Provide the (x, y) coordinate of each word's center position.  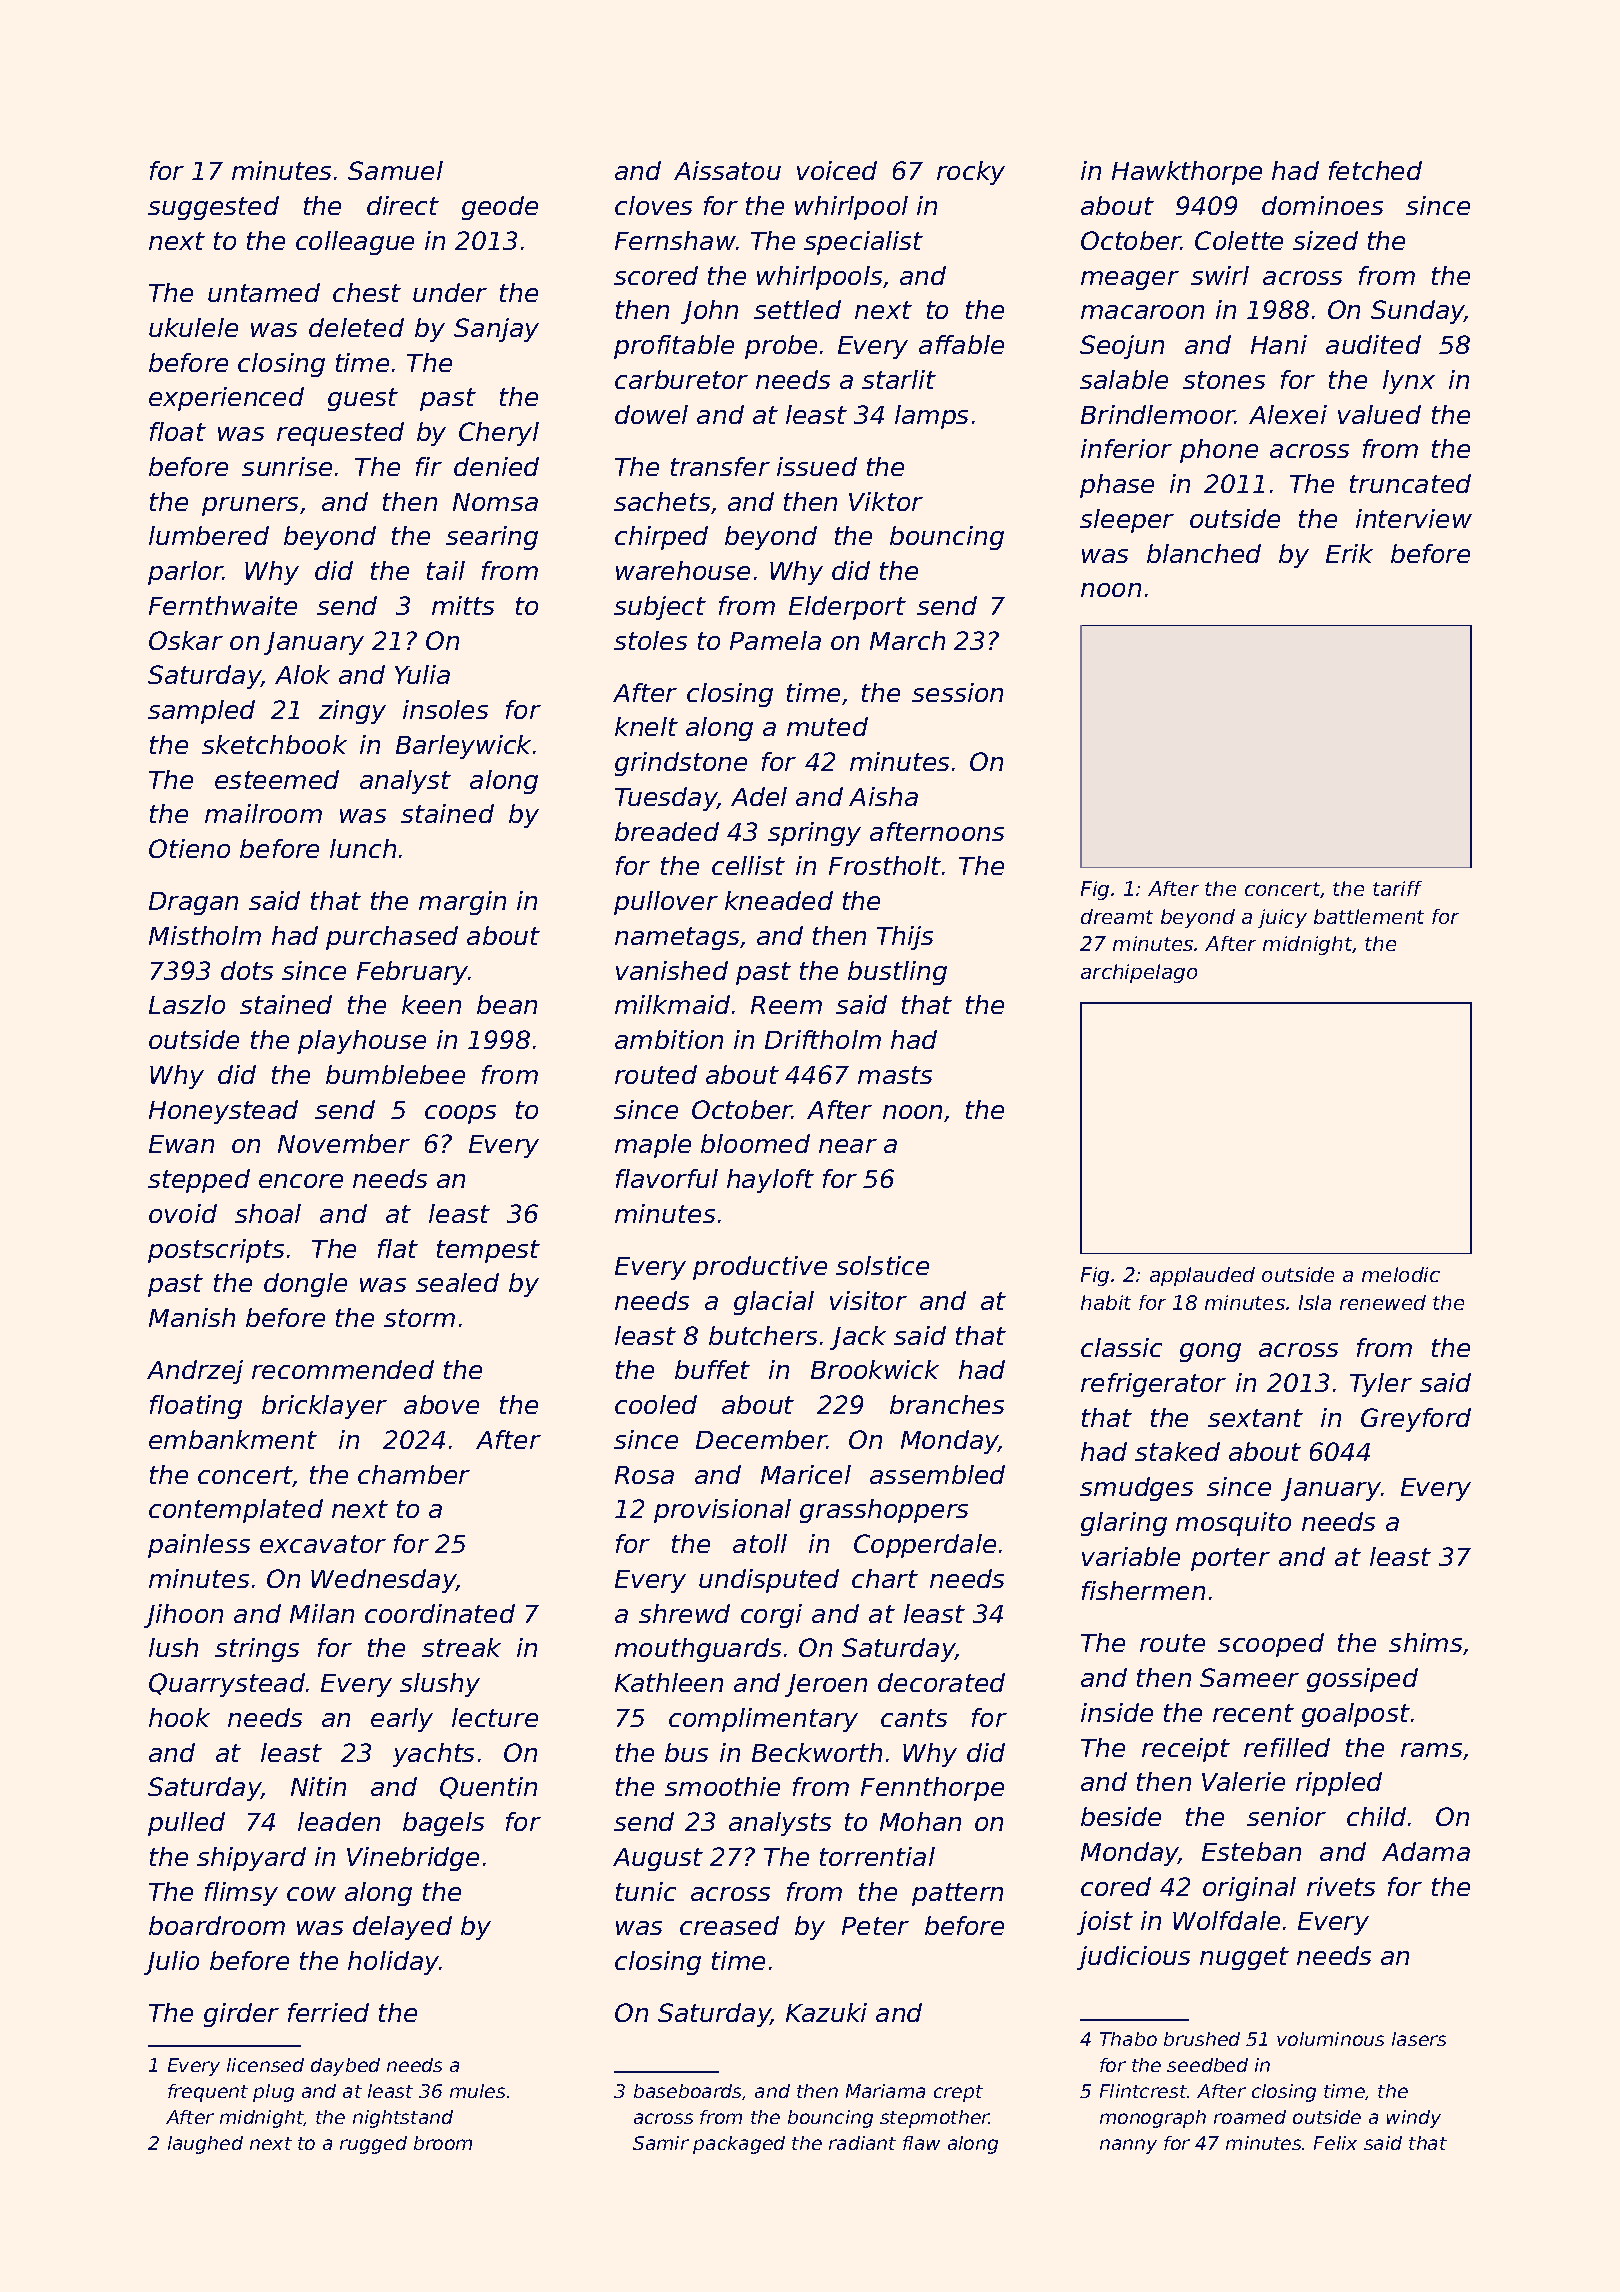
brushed (1202, 2039)
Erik (1349, 553)
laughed (205, 2145)
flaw (921, 2143)
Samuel (395, 170)
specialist (863, 243)
